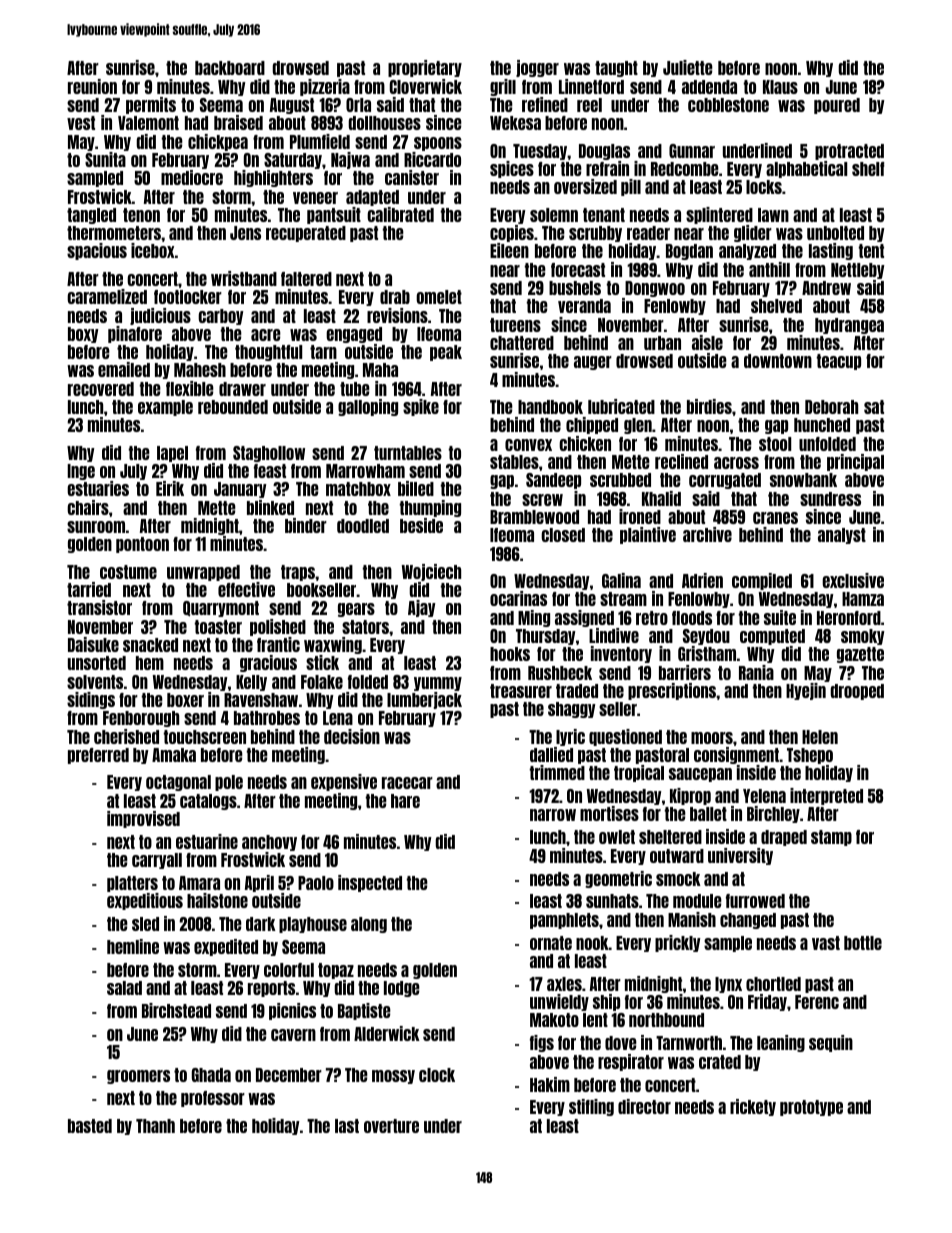  I want to click on overture, so click(391, 1126).
